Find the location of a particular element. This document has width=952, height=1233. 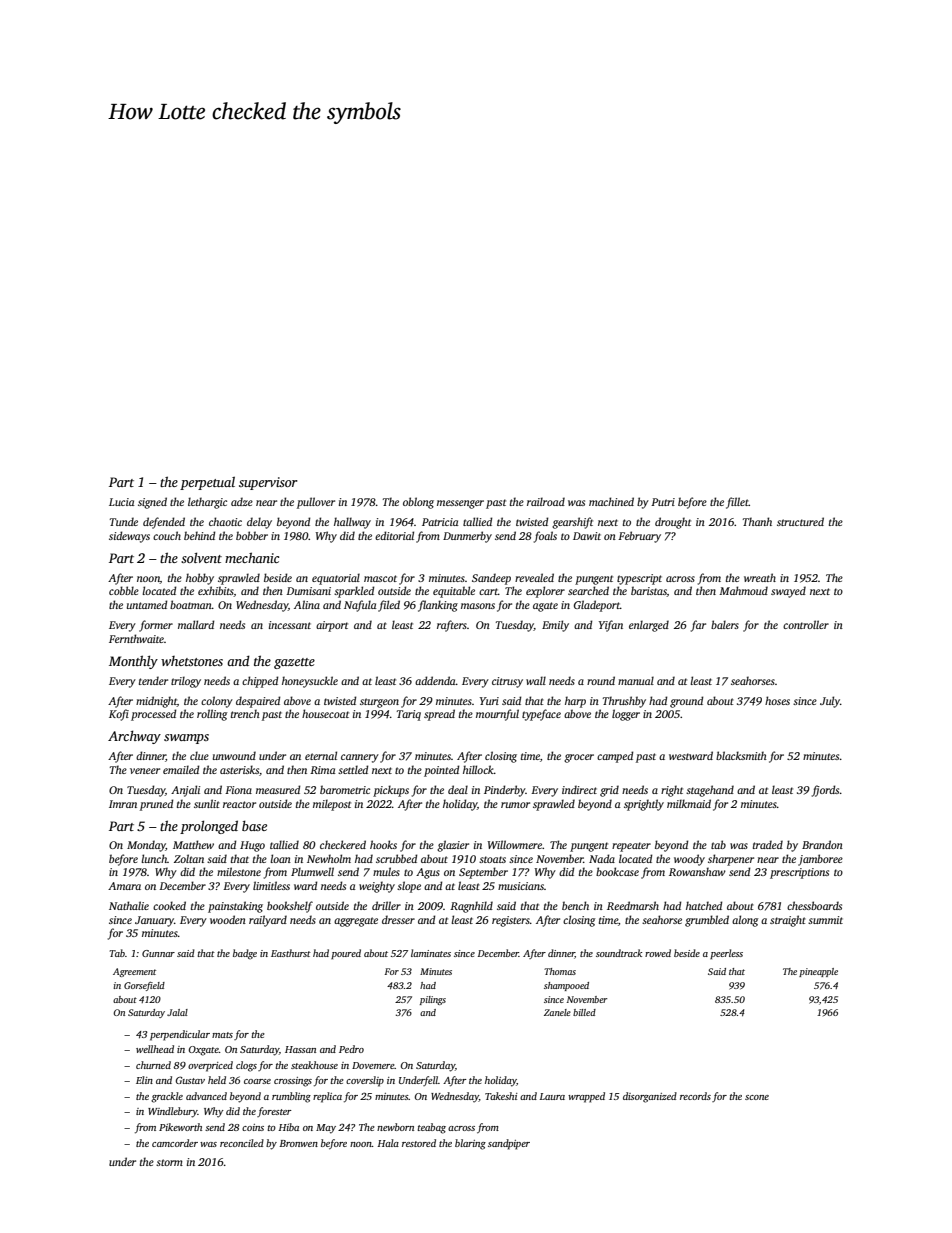

base is located at coordinates (254, 825).
